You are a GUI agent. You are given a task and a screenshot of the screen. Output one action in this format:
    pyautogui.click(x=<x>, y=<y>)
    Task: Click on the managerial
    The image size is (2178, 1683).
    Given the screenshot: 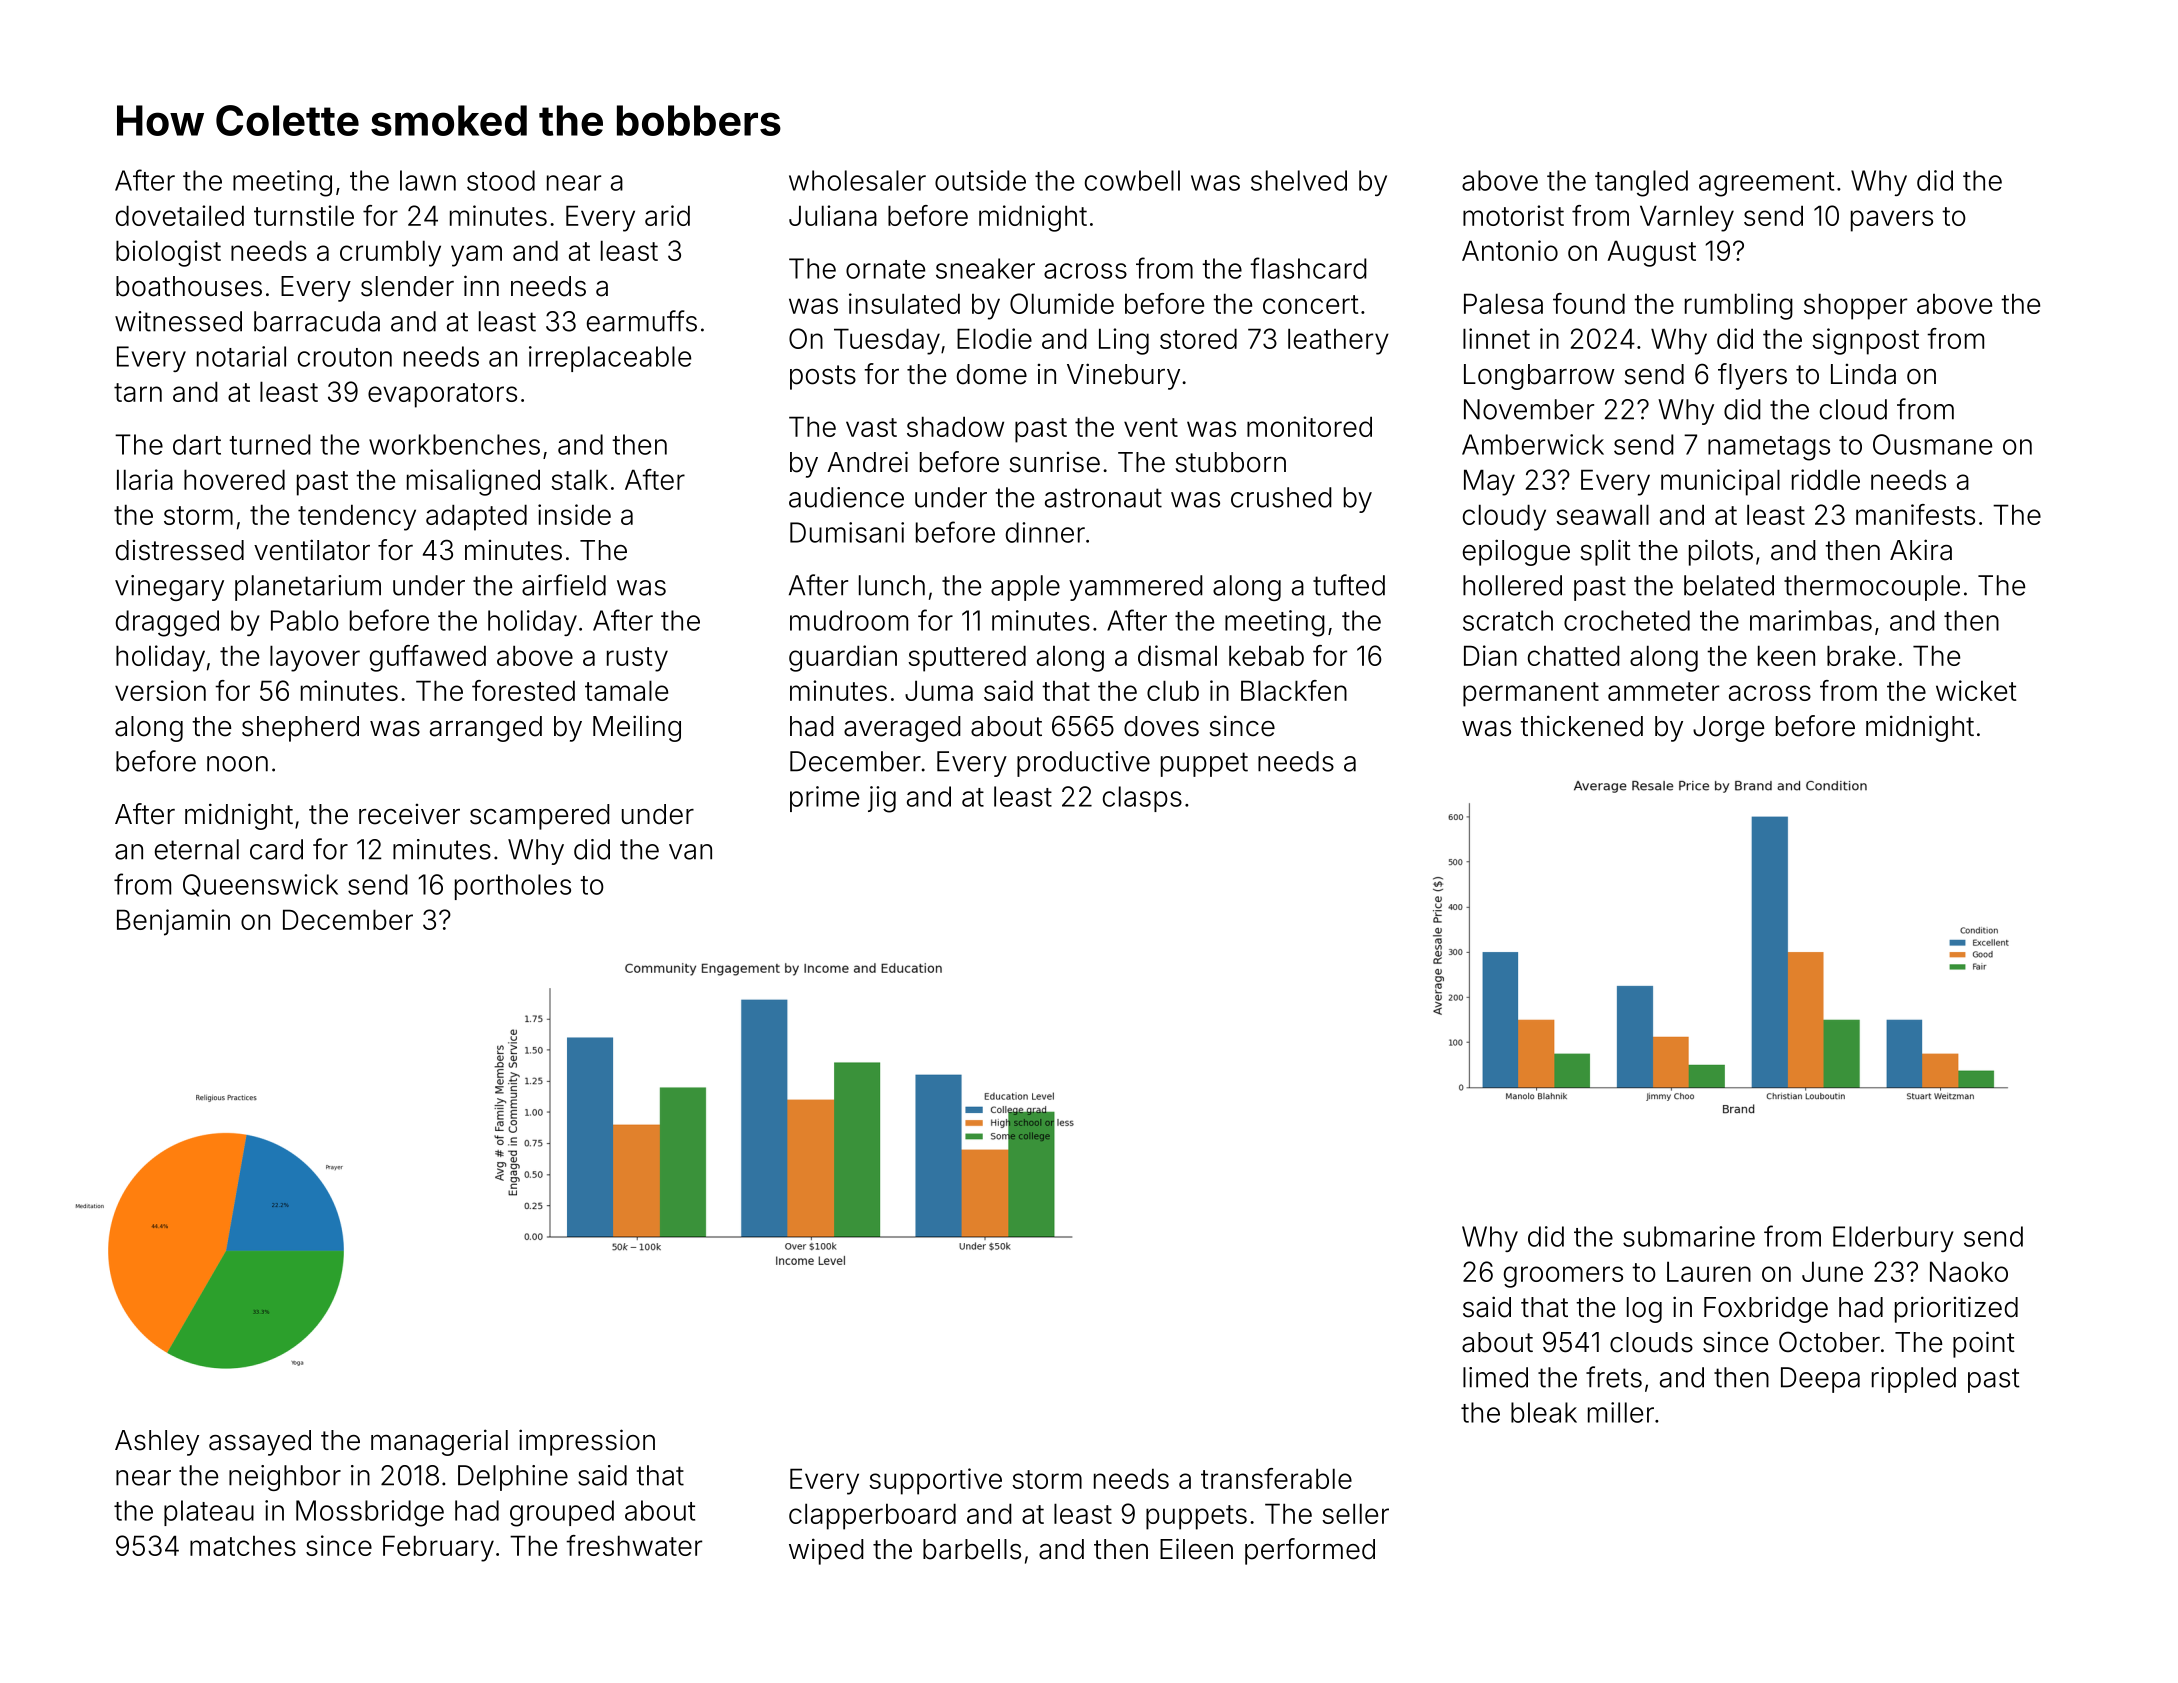 What is the action you would take?
    pyautogui.click(x=439, y=1442)
